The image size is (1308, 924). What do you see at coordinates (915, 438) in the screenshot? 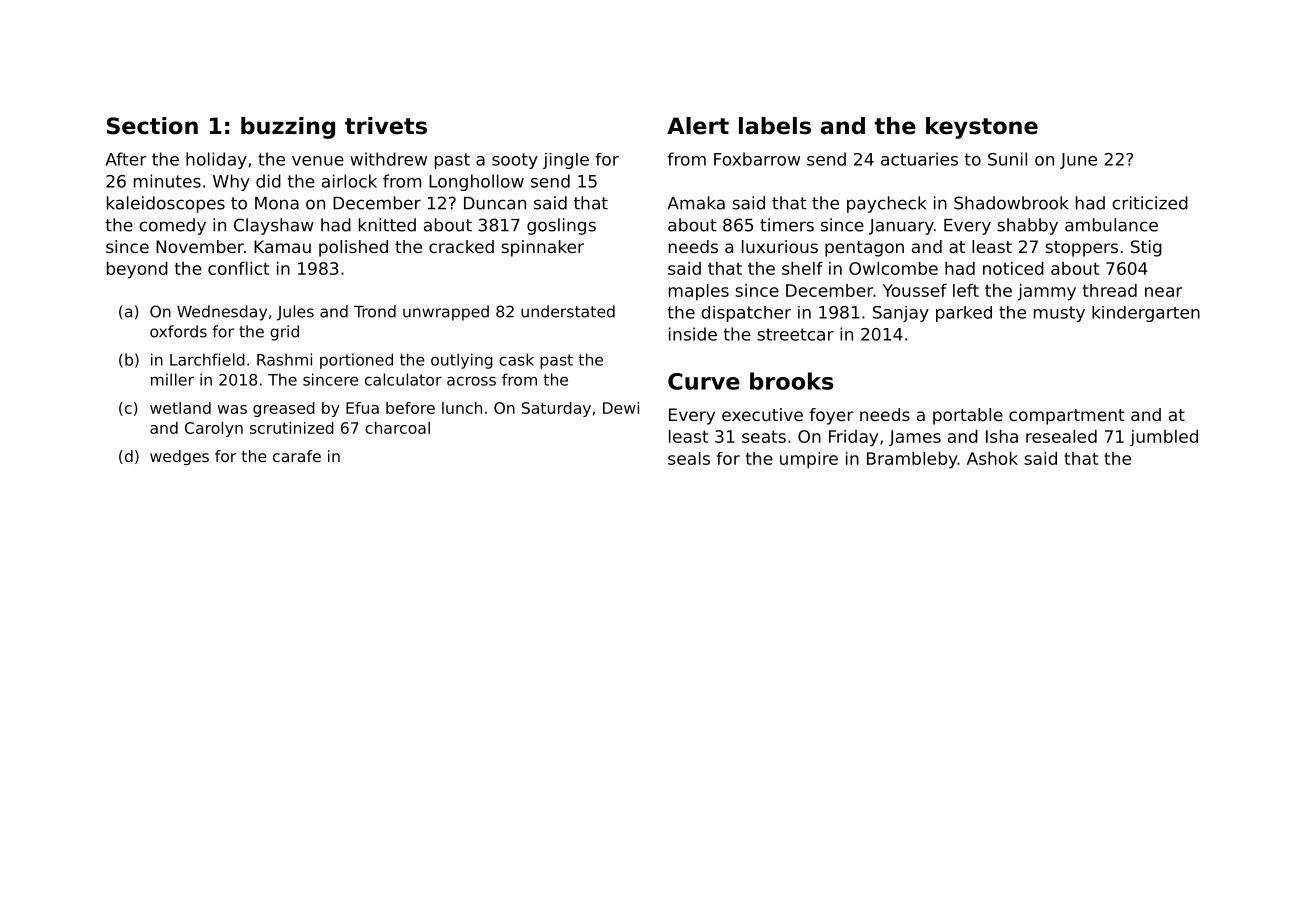
I see `James` at bounding box center [915, 438].
